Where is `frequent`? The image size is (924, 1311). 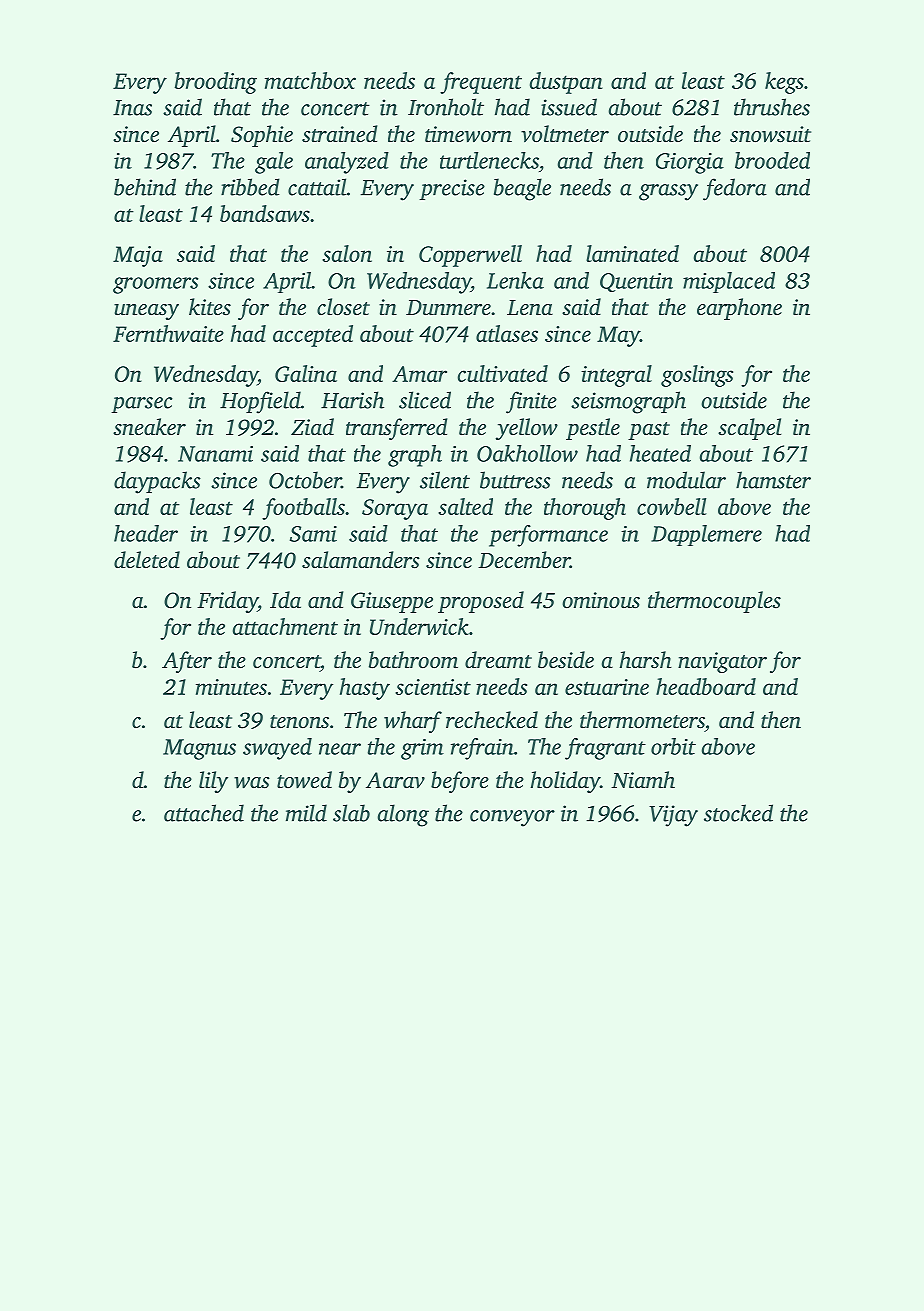 frequent is located at coordinates (481, 83).
